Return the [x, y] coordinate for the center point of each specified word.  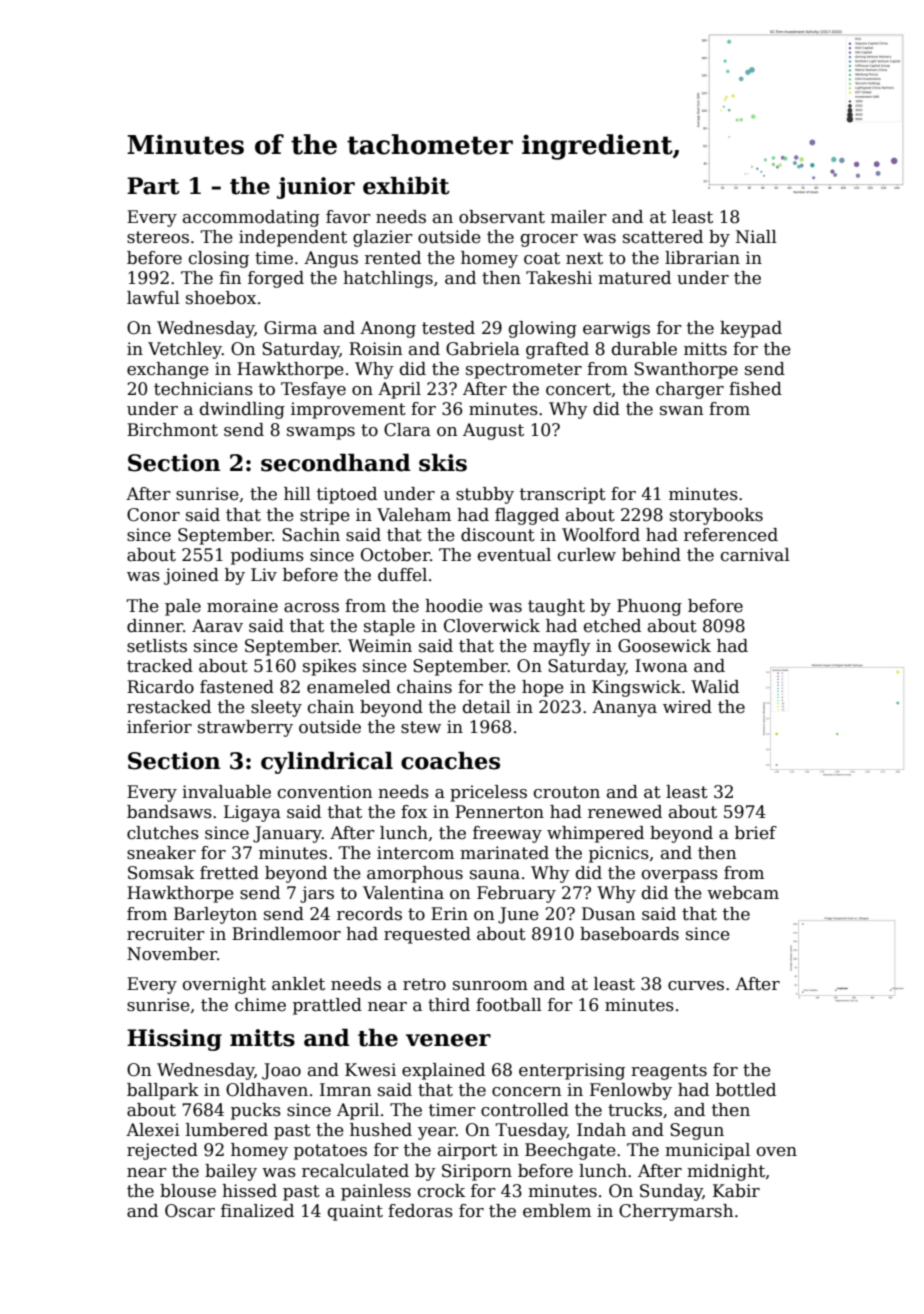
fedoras [420, 1211]
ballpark [163, 1091]
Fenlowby [631, 1091]
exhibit [406, 186]
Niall [756, 237]
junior [316, 188]
